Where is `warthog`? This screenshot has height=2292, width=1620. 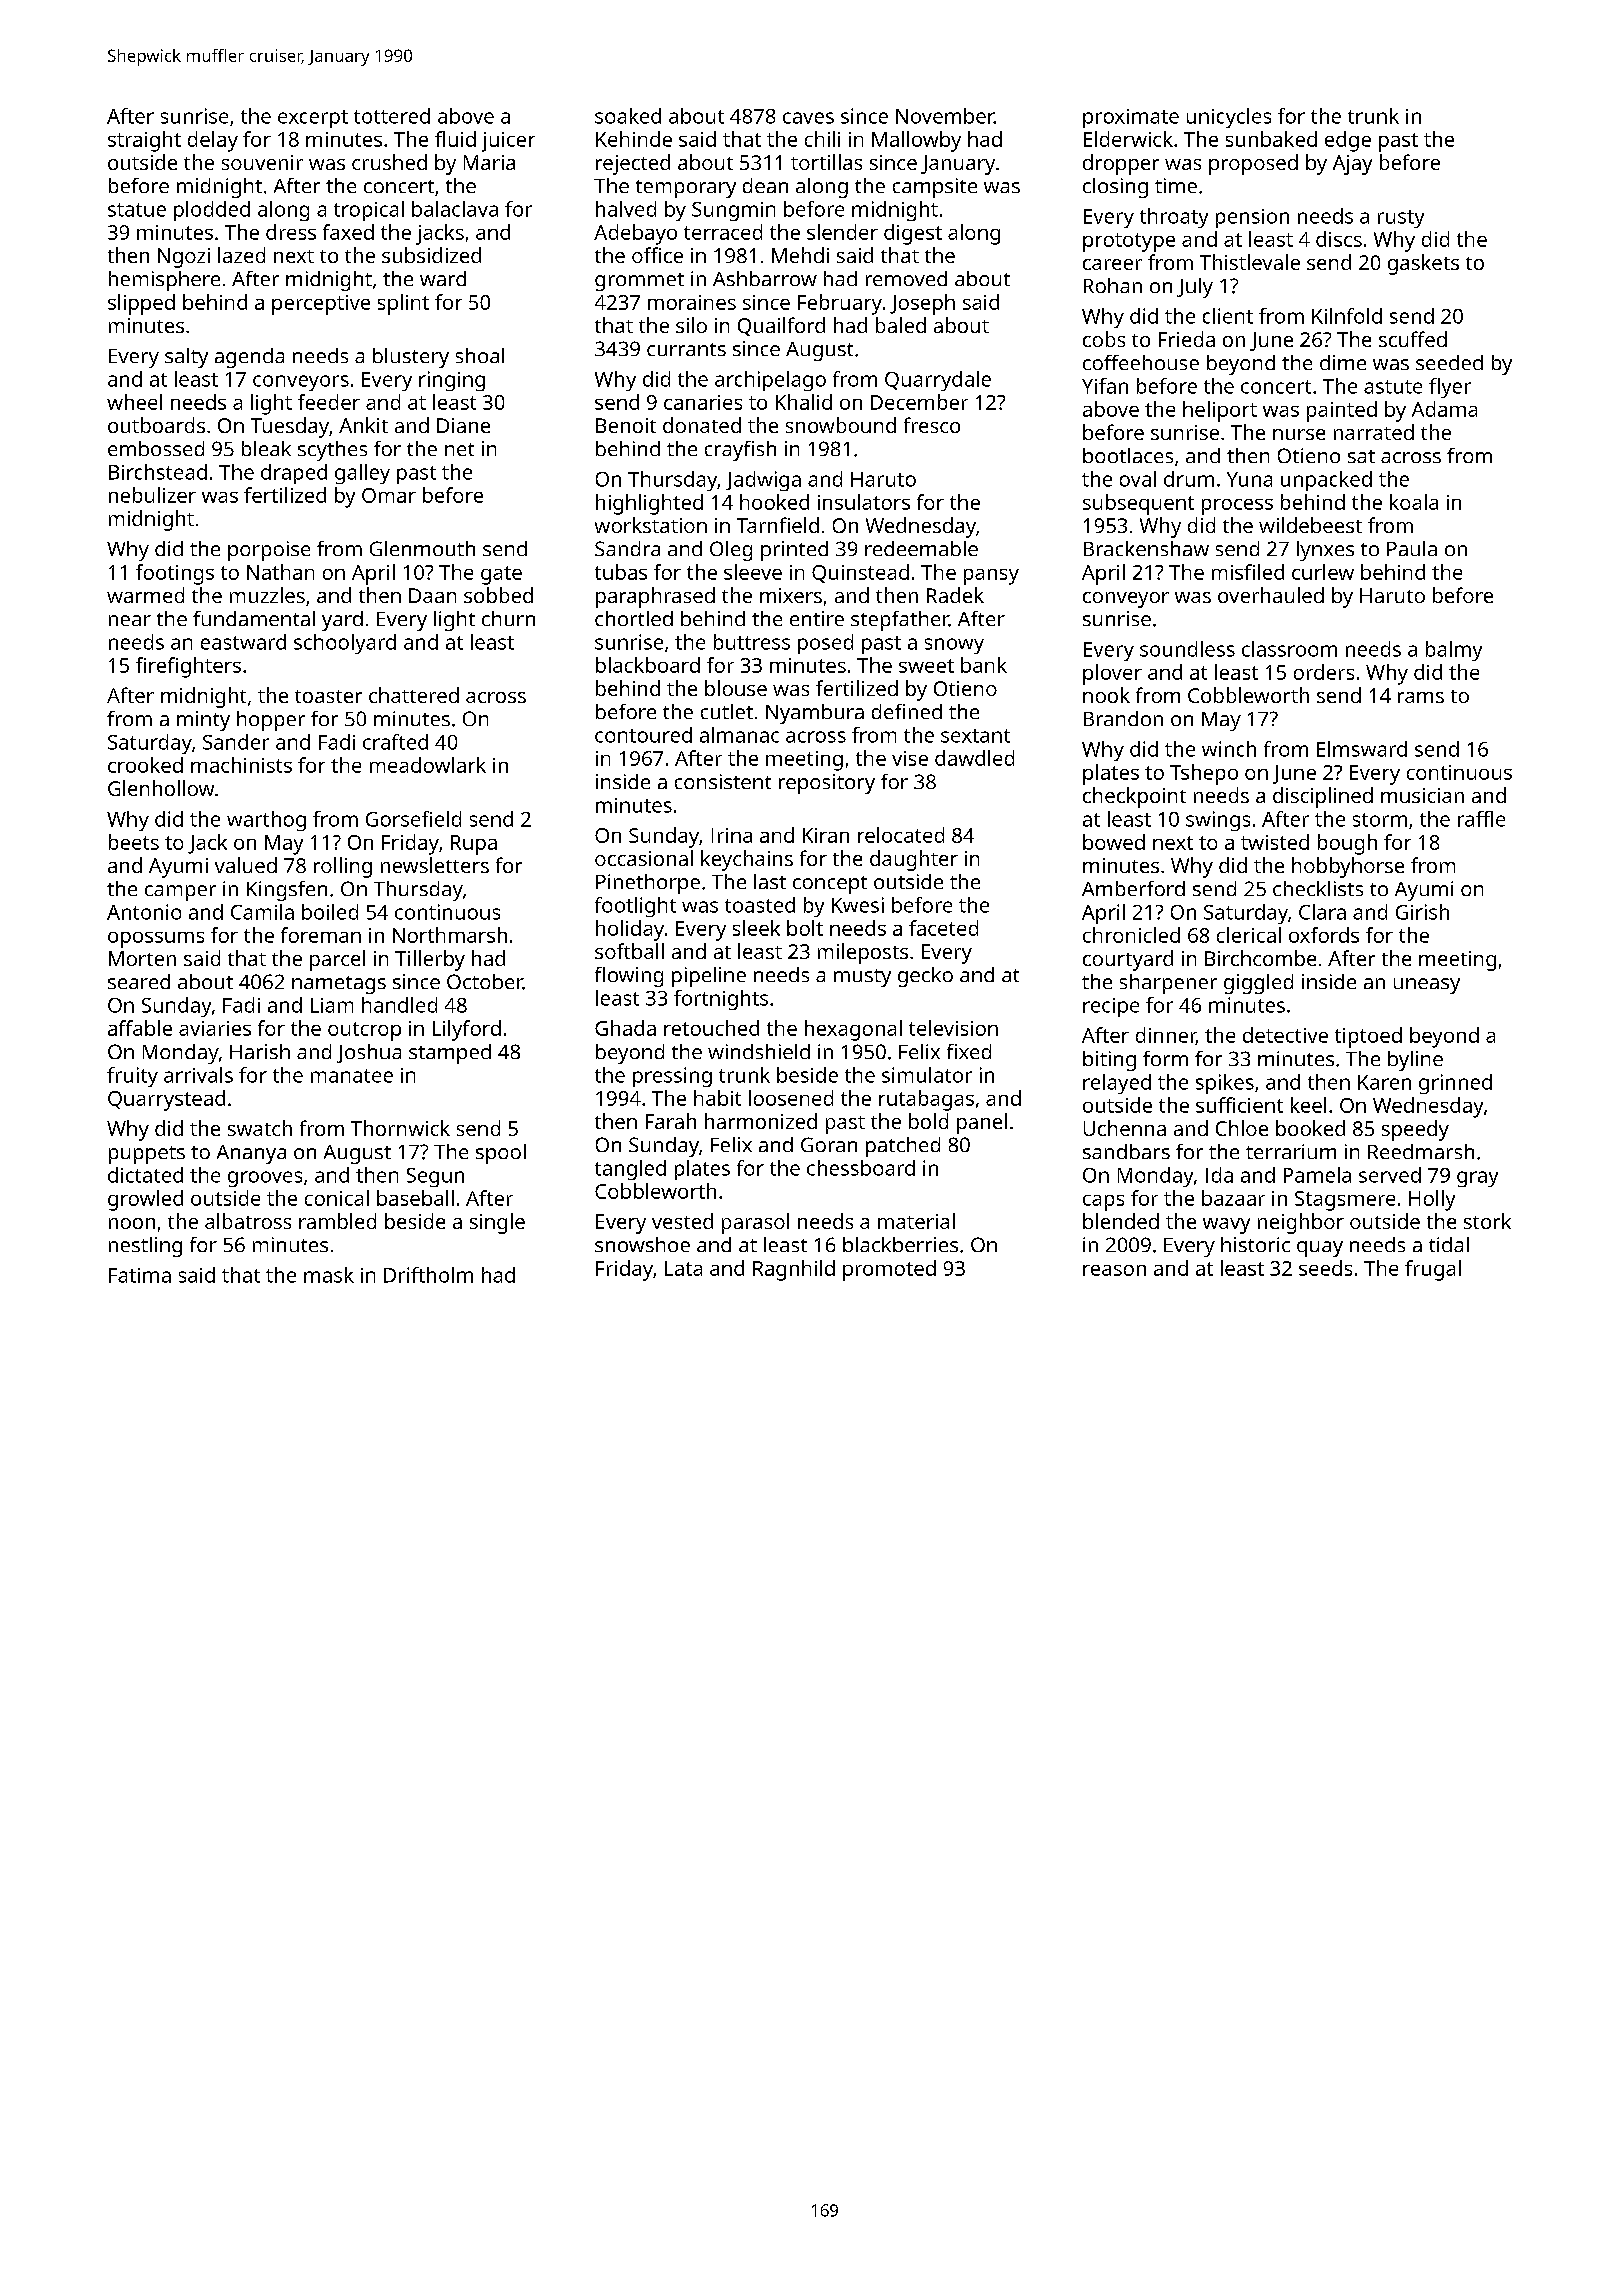
warthog is located at coordinates (266, 821).
